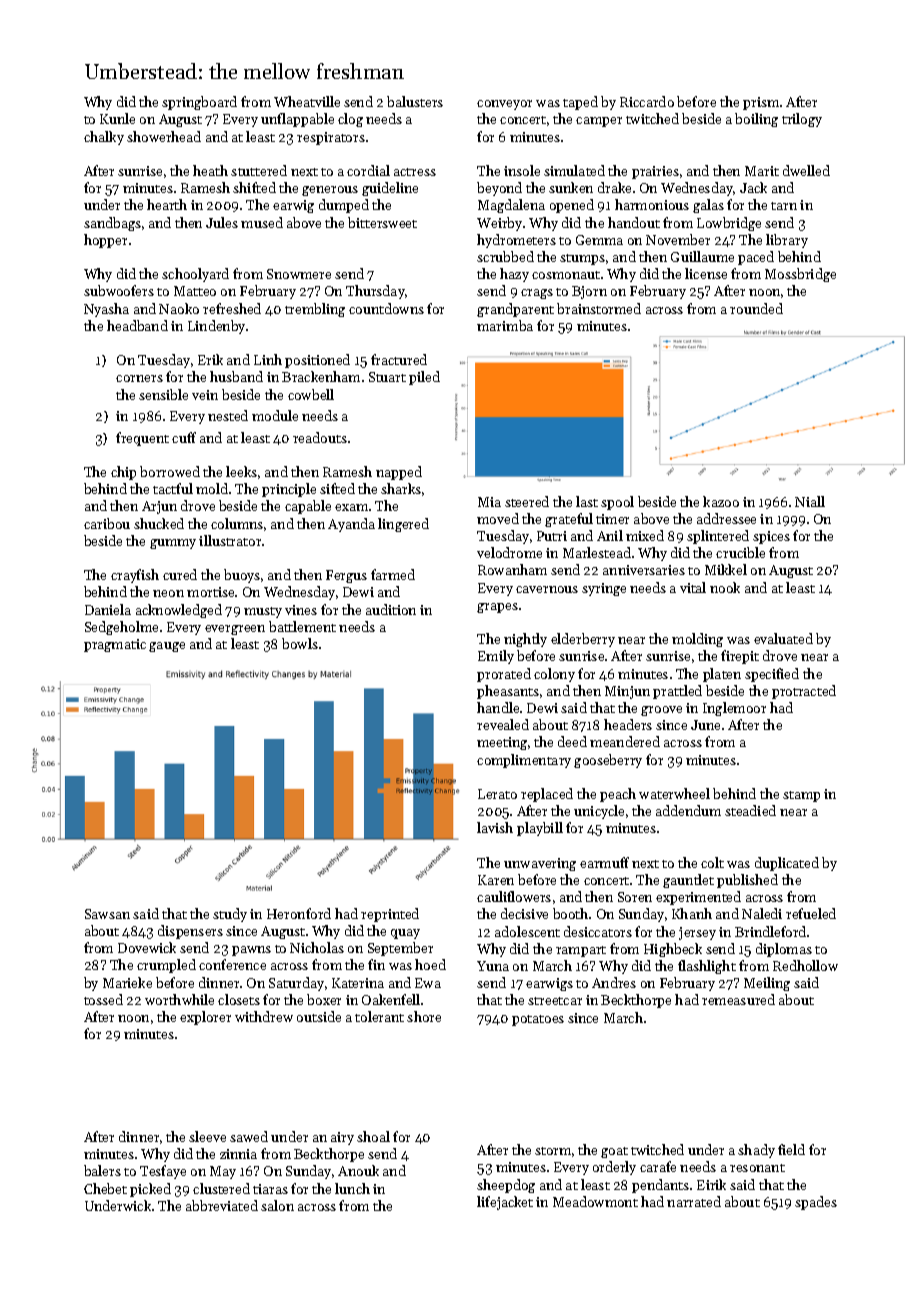 The width and height of the page is (924, 1308). What do you see at coordinates (210, 170) in the page?
I see `heath` at bounding box center [210, 170].
